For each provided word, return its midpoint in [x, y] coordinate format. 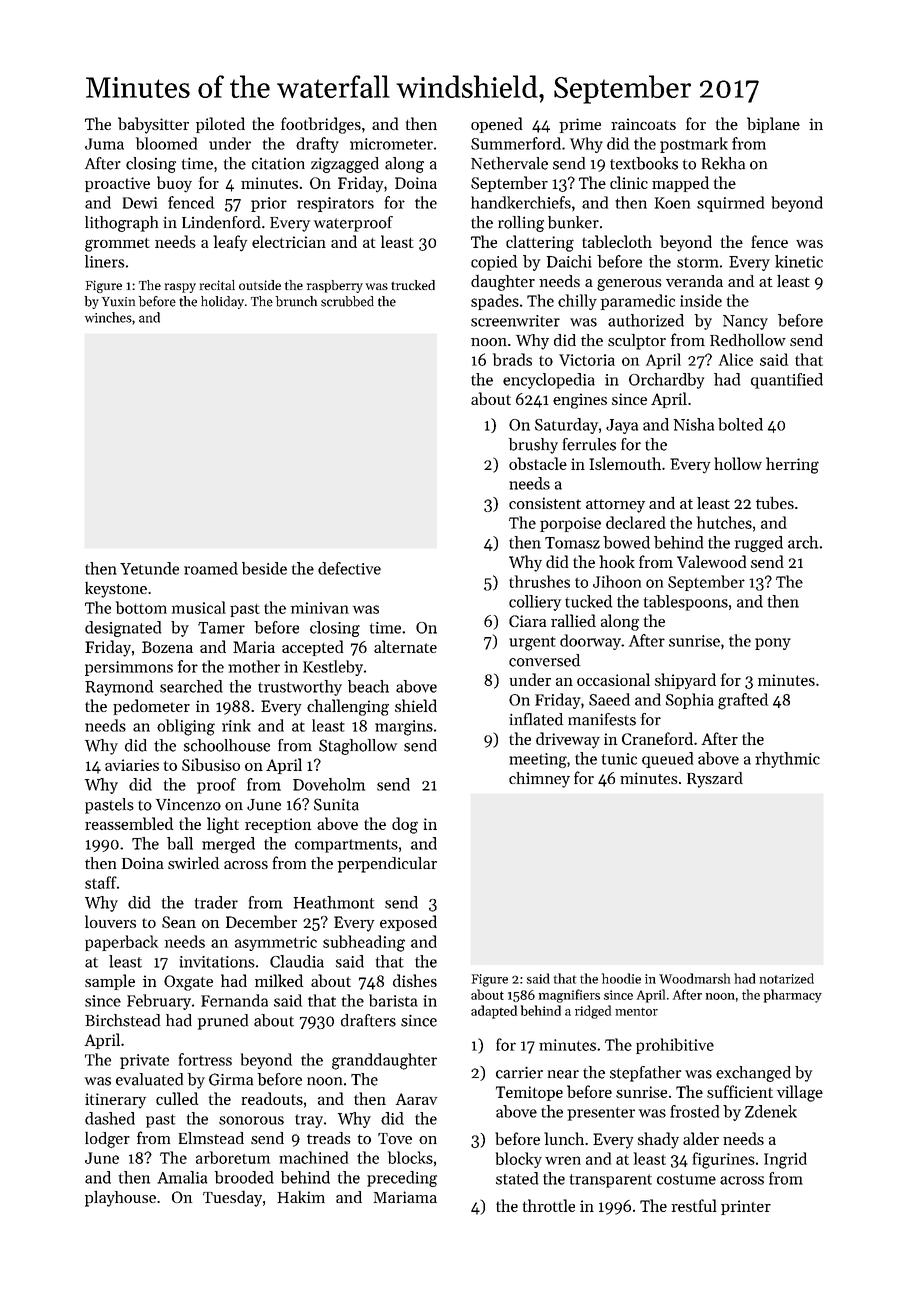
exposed [408, 923]
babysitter [153, 125]
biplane [773, 125]
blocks [410, 1157]
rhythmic [787, 760]
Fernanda [234, 1000]
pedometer [151, 707]
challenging [348, 707]
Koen [672, 203]
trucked [413, 285]
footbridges [321, 125]
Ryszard [715, 780]
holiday [222, 302]
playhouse [120, 1199]
